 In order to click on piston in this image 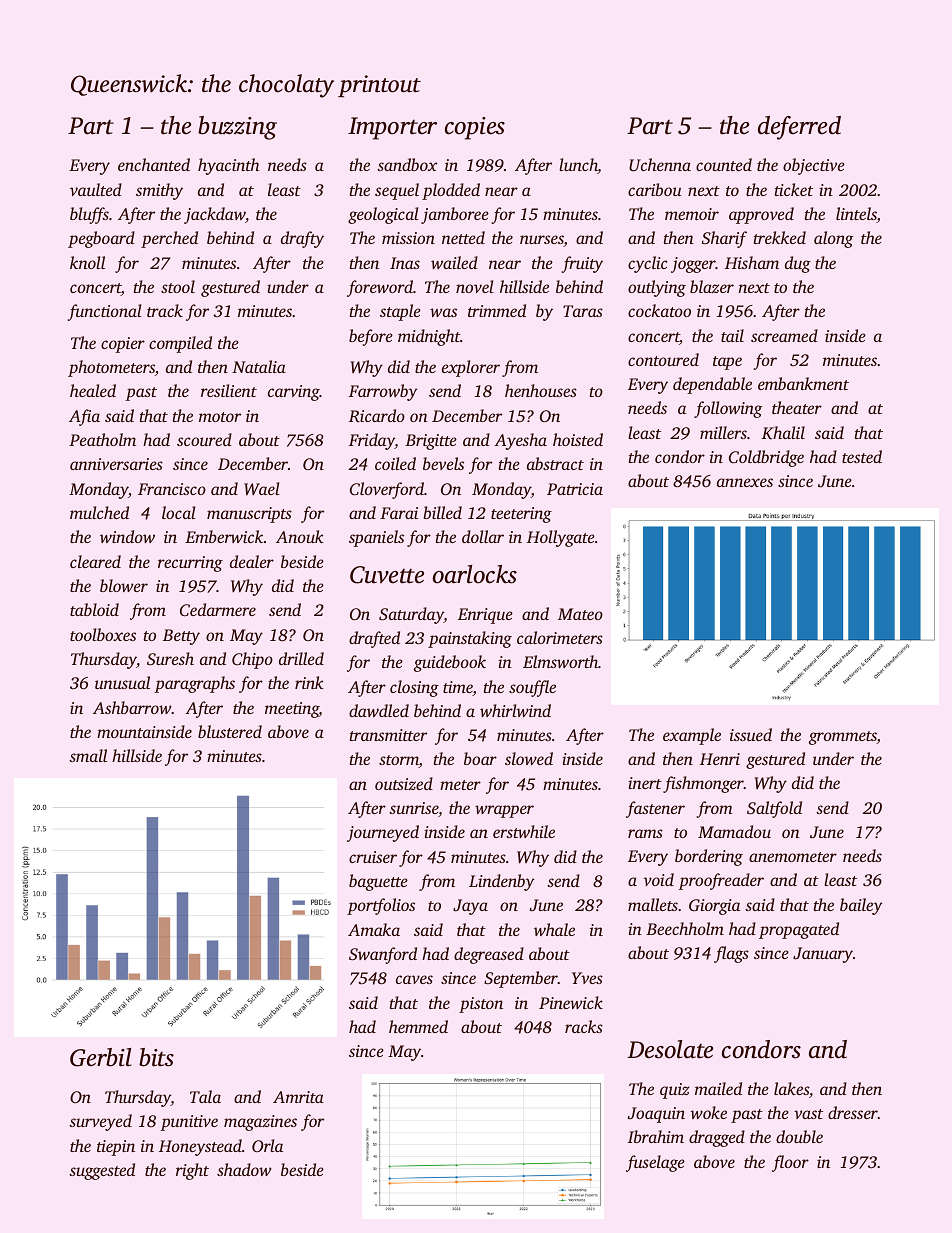, I will do `click(481, 1005)`.
